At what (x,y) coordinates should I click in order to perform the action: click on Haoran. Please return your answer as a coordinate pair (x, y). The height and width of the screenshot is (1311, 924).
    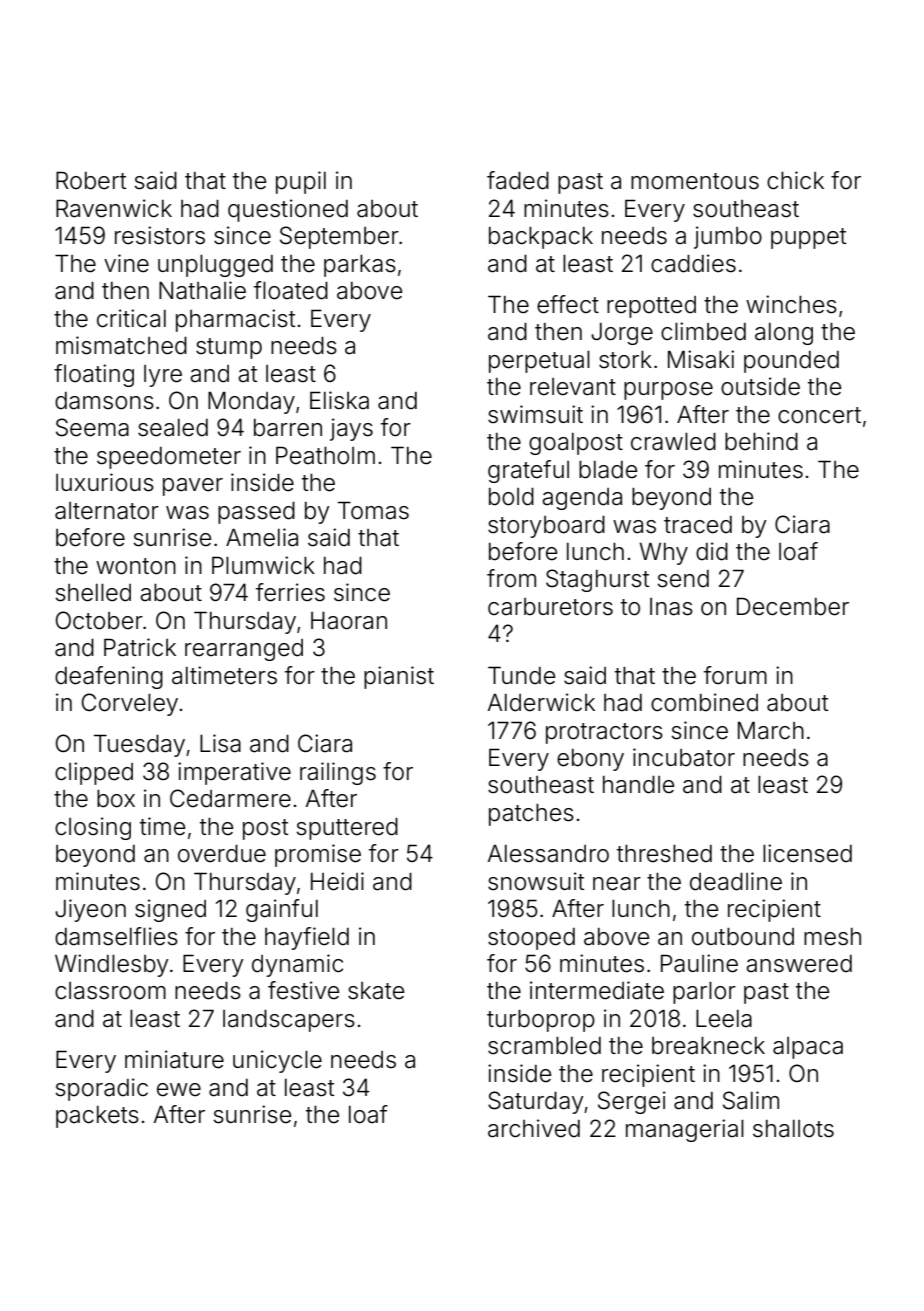
    Looking at the image, I should click on (349, 621).
